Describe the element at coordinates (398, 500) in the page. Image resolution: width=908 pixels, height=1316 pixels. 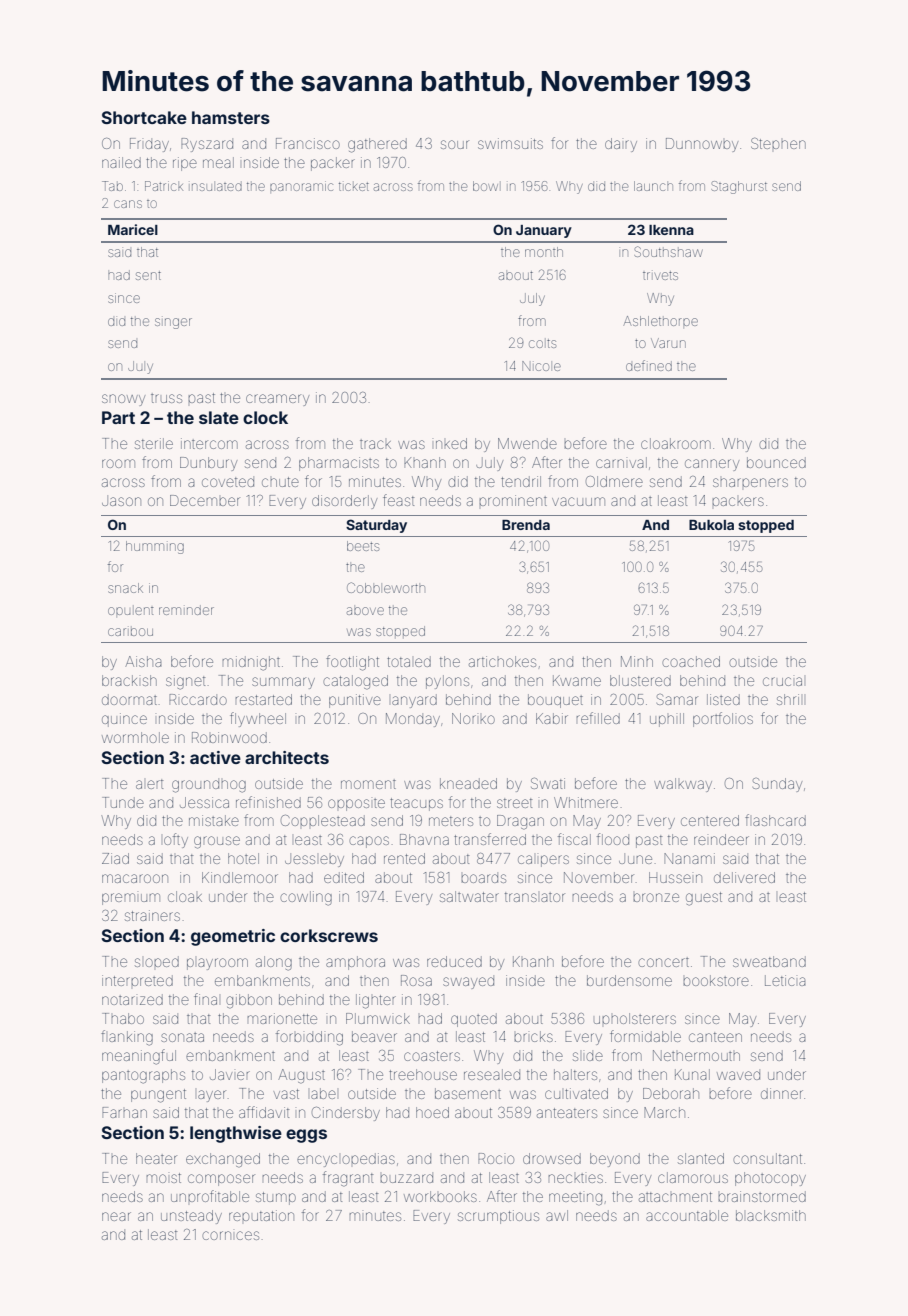
I see `feast` at that location.
